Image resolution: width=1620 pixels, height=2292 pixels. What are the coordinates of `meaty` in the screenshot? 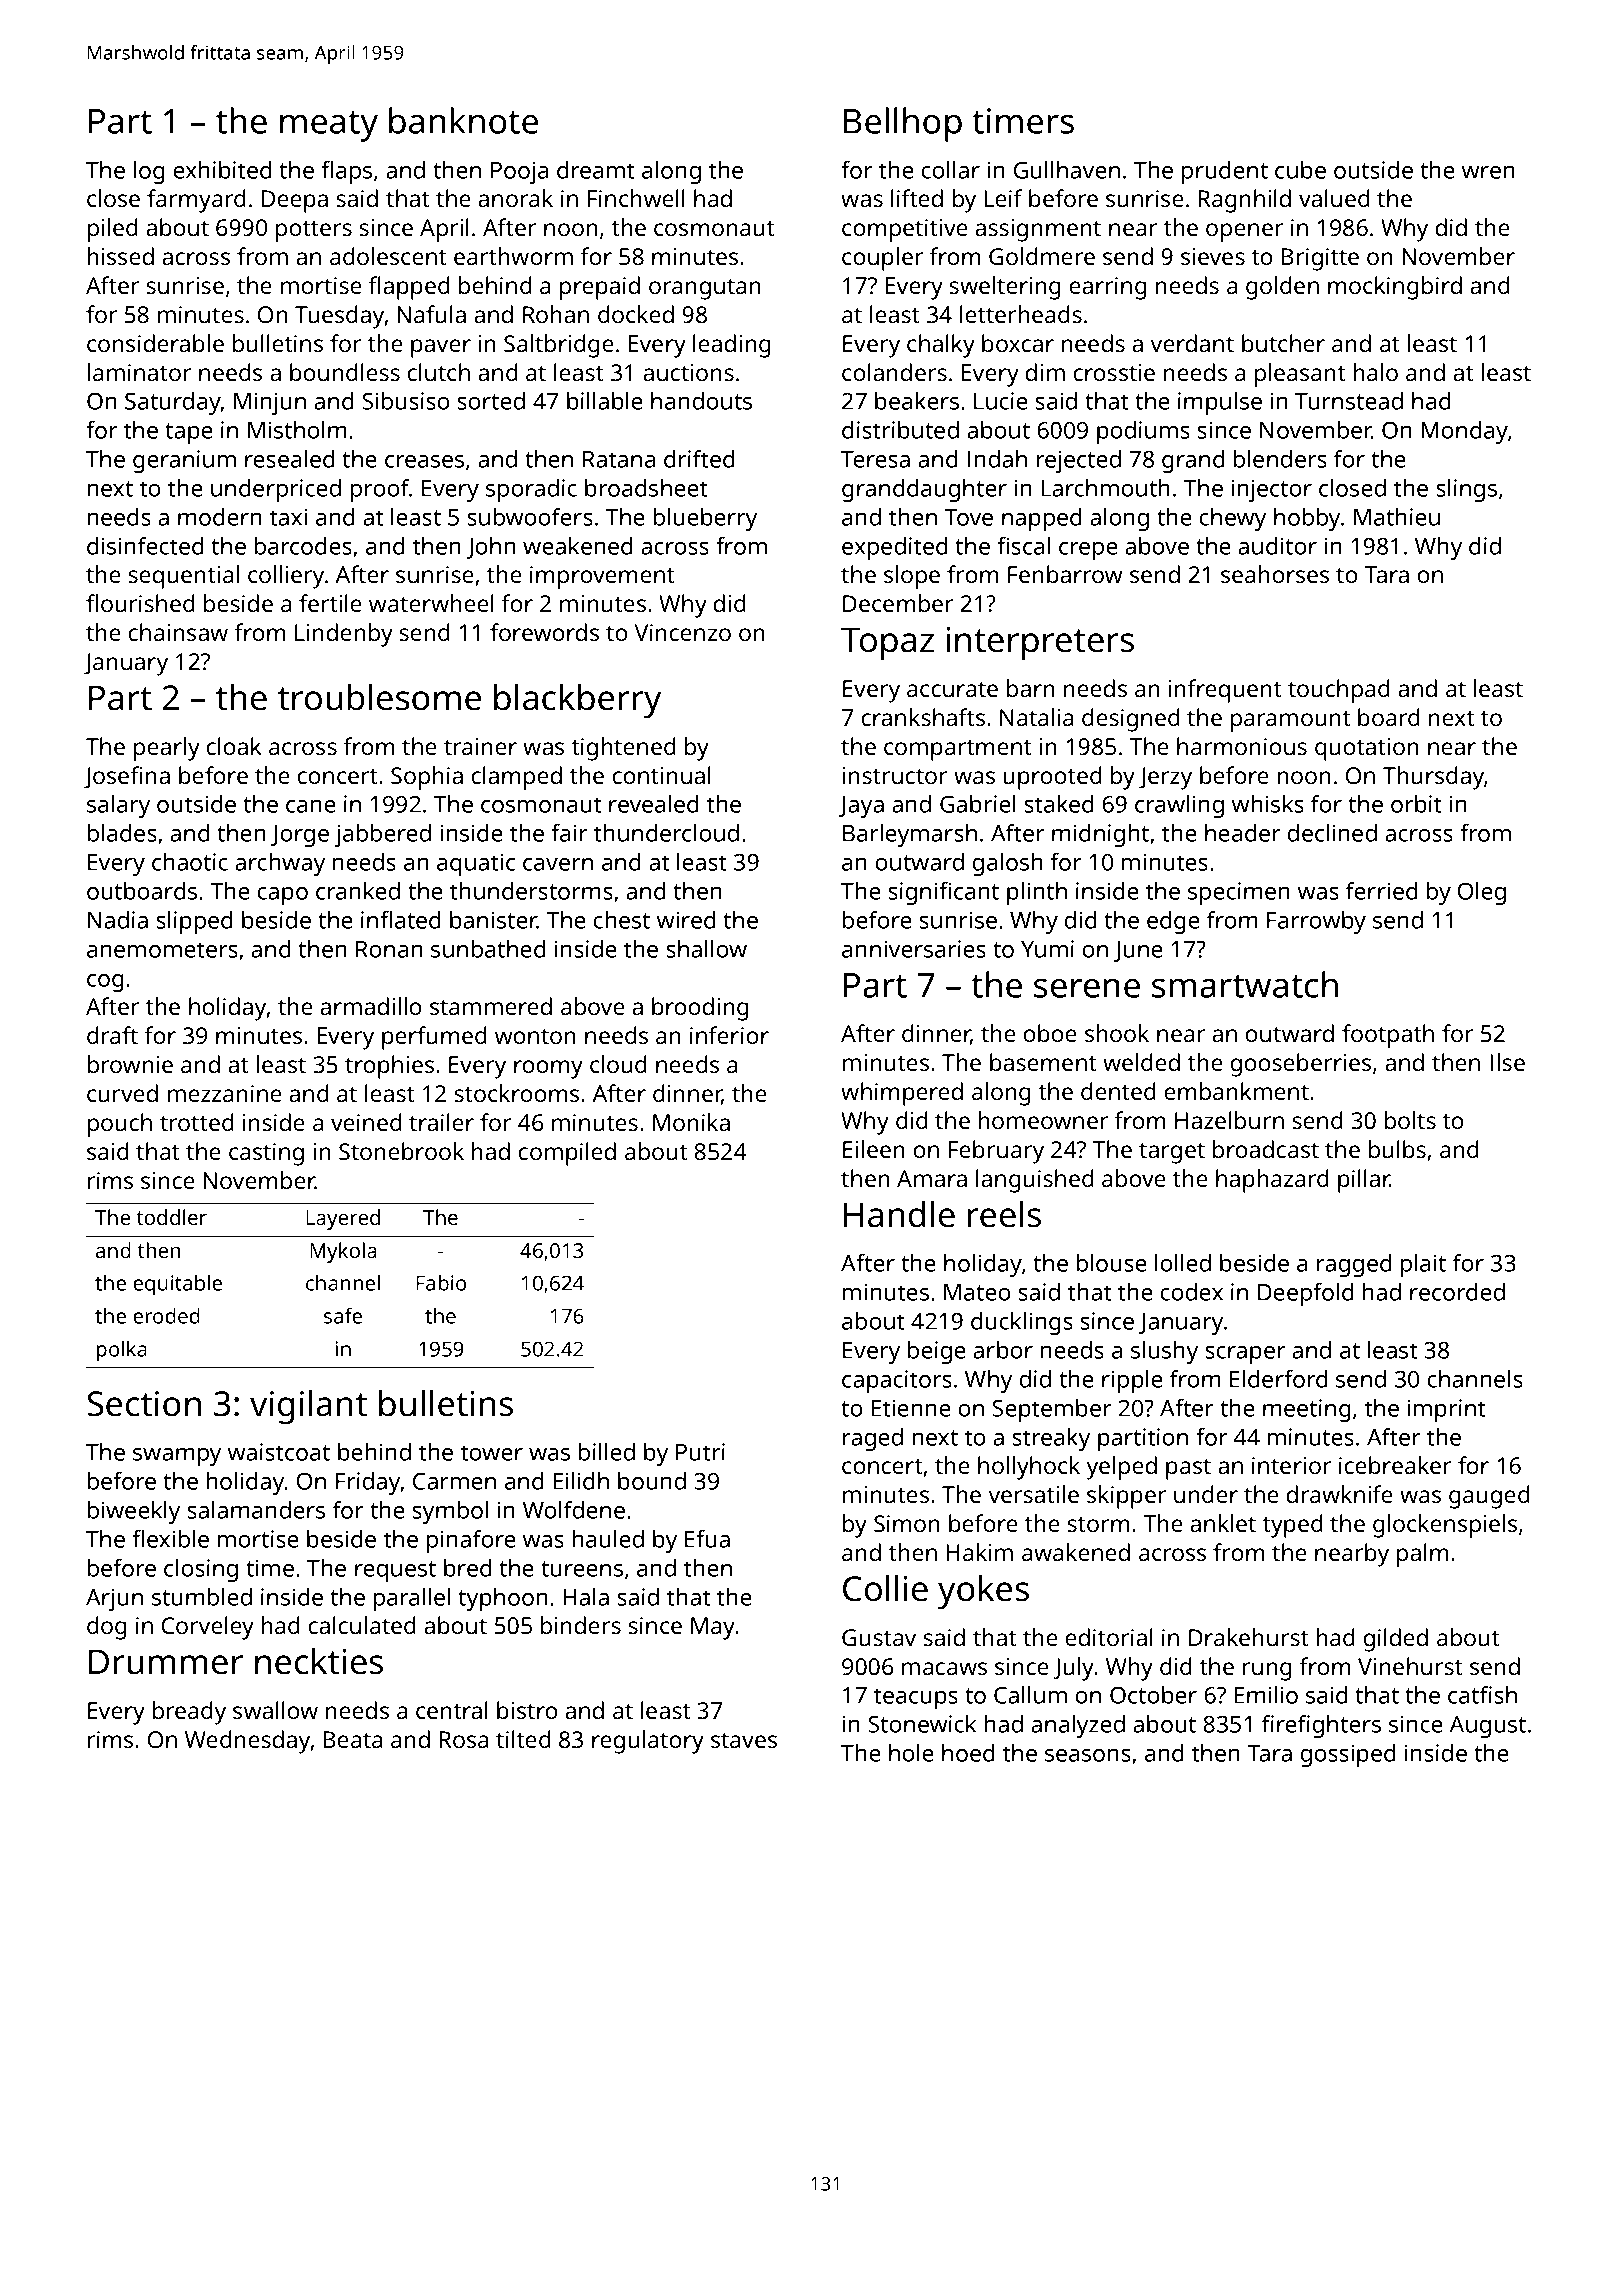 It's located at (329, 126).
